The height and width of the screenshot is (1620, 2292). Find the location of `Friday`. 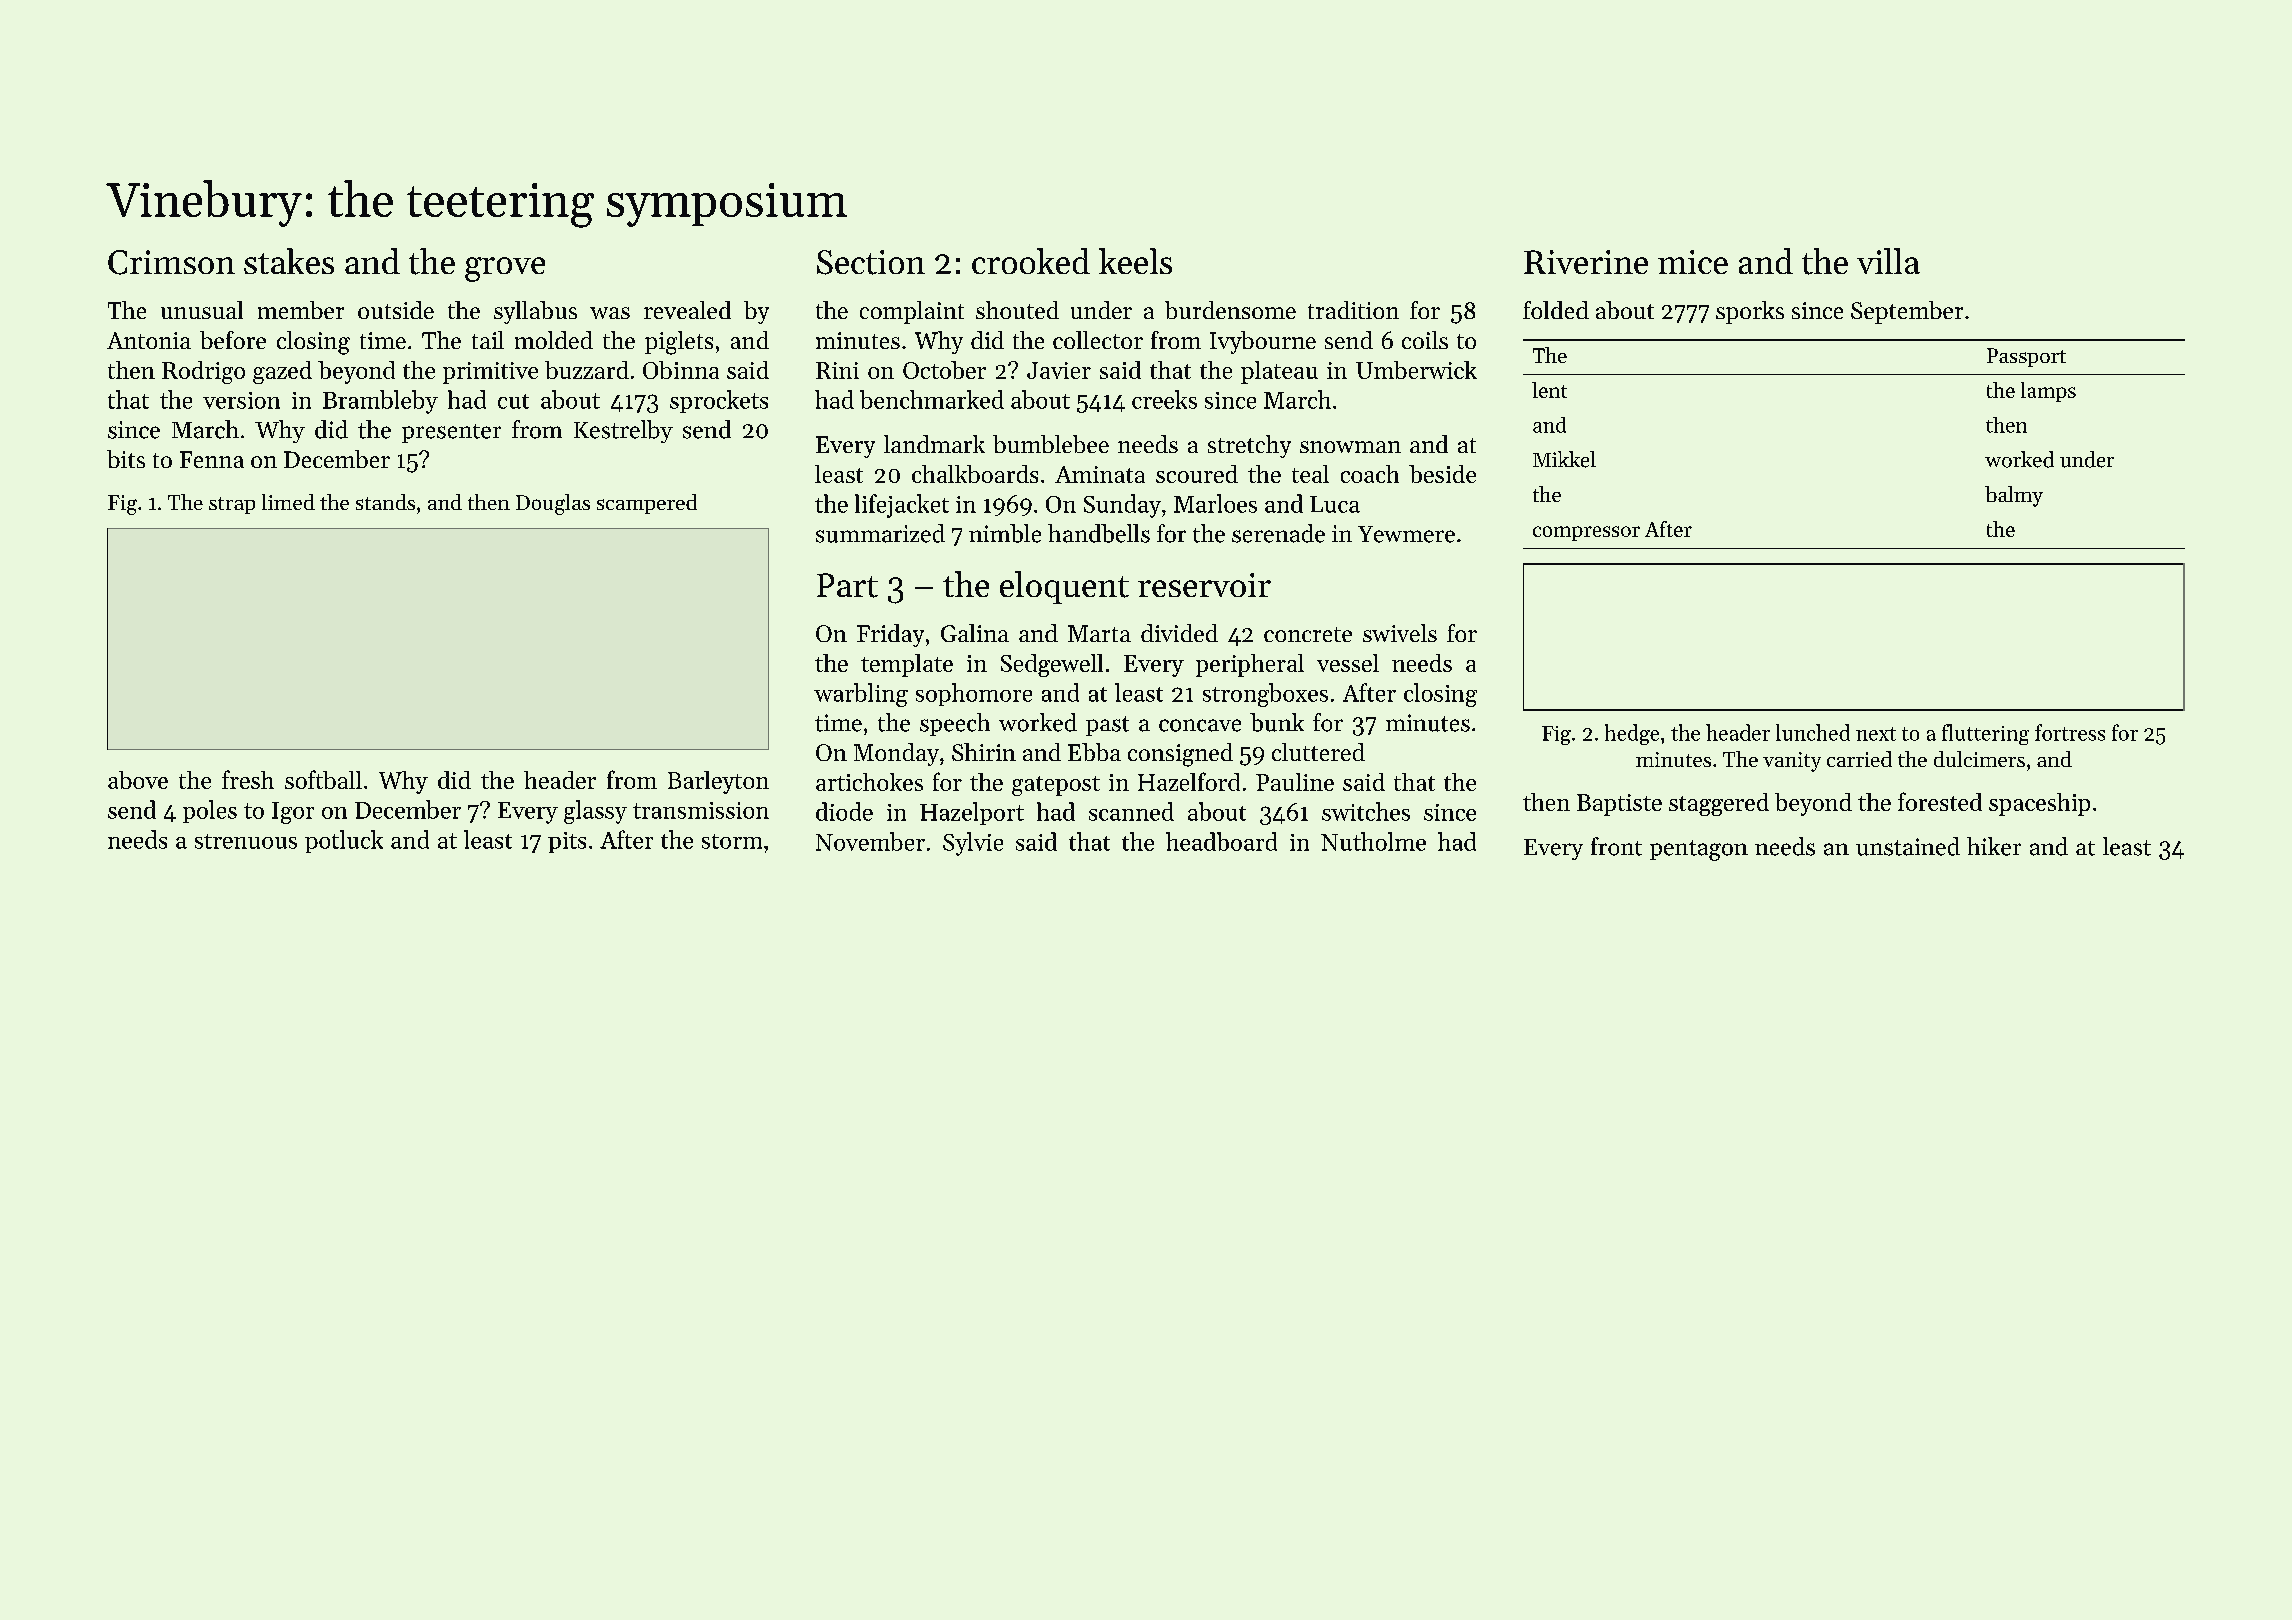

Friday is located at coordinates (890, 635).
